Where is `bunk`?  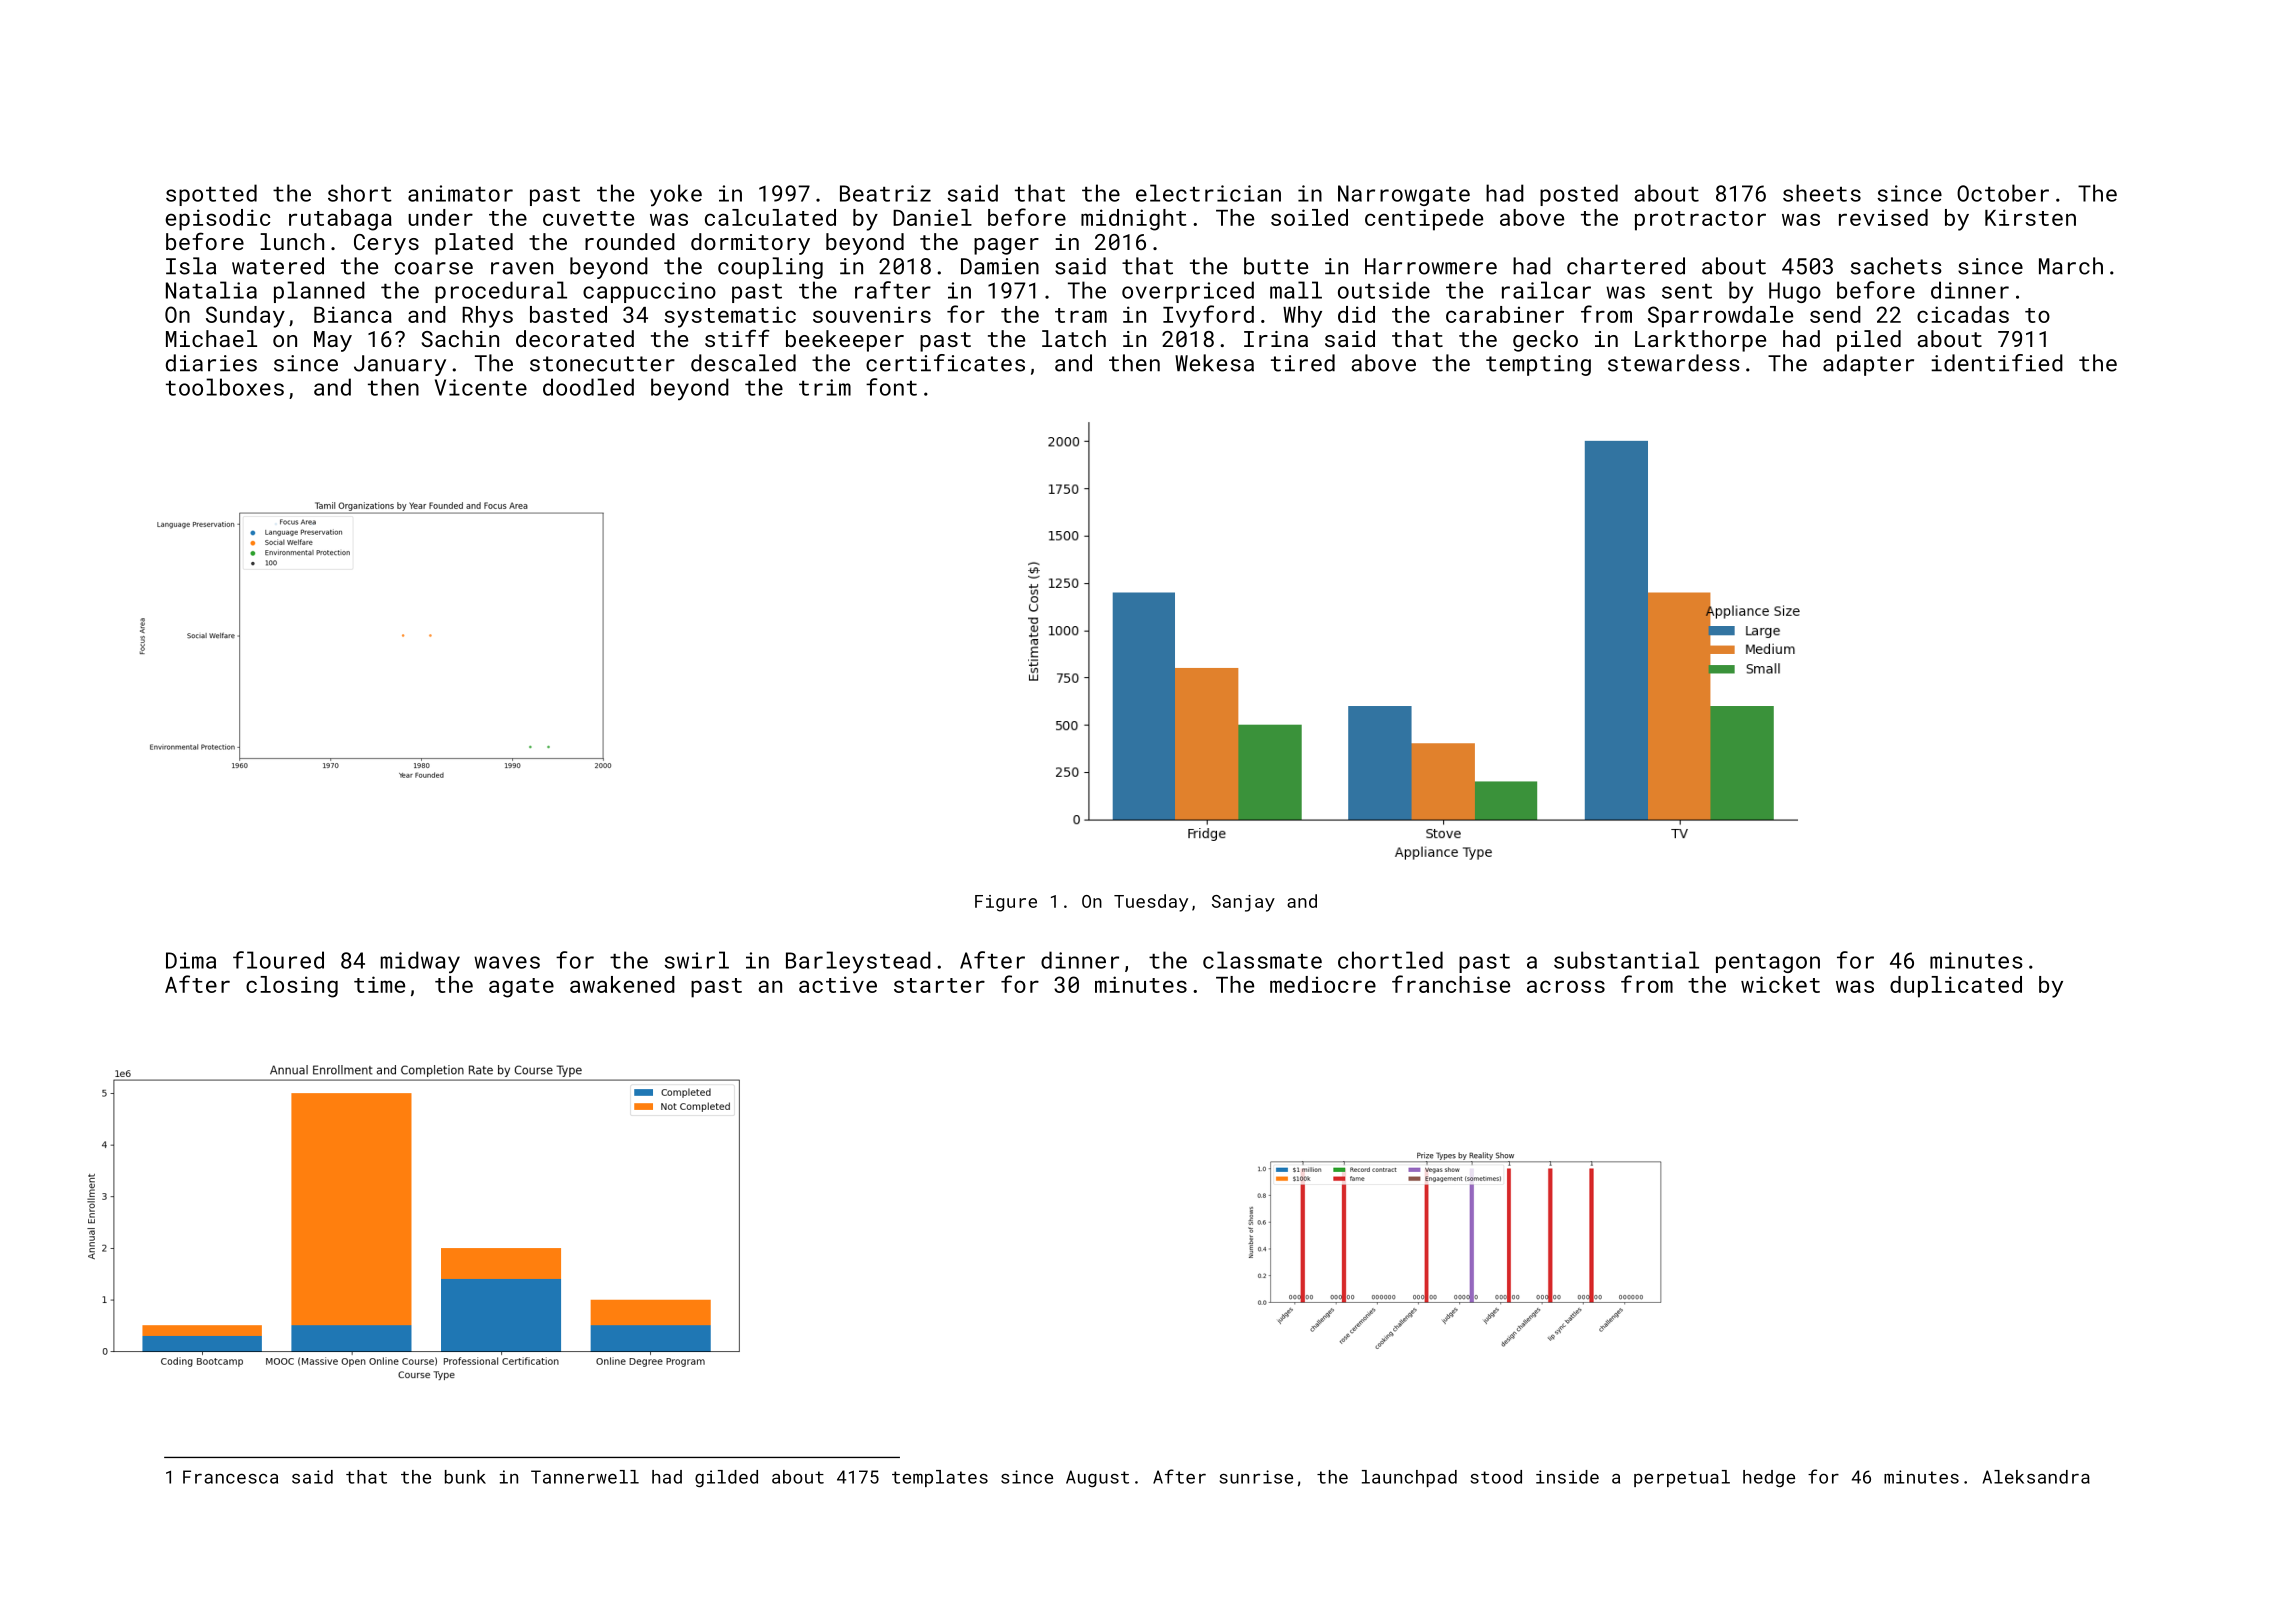
bunk is located at coordinates (465, 1477).
